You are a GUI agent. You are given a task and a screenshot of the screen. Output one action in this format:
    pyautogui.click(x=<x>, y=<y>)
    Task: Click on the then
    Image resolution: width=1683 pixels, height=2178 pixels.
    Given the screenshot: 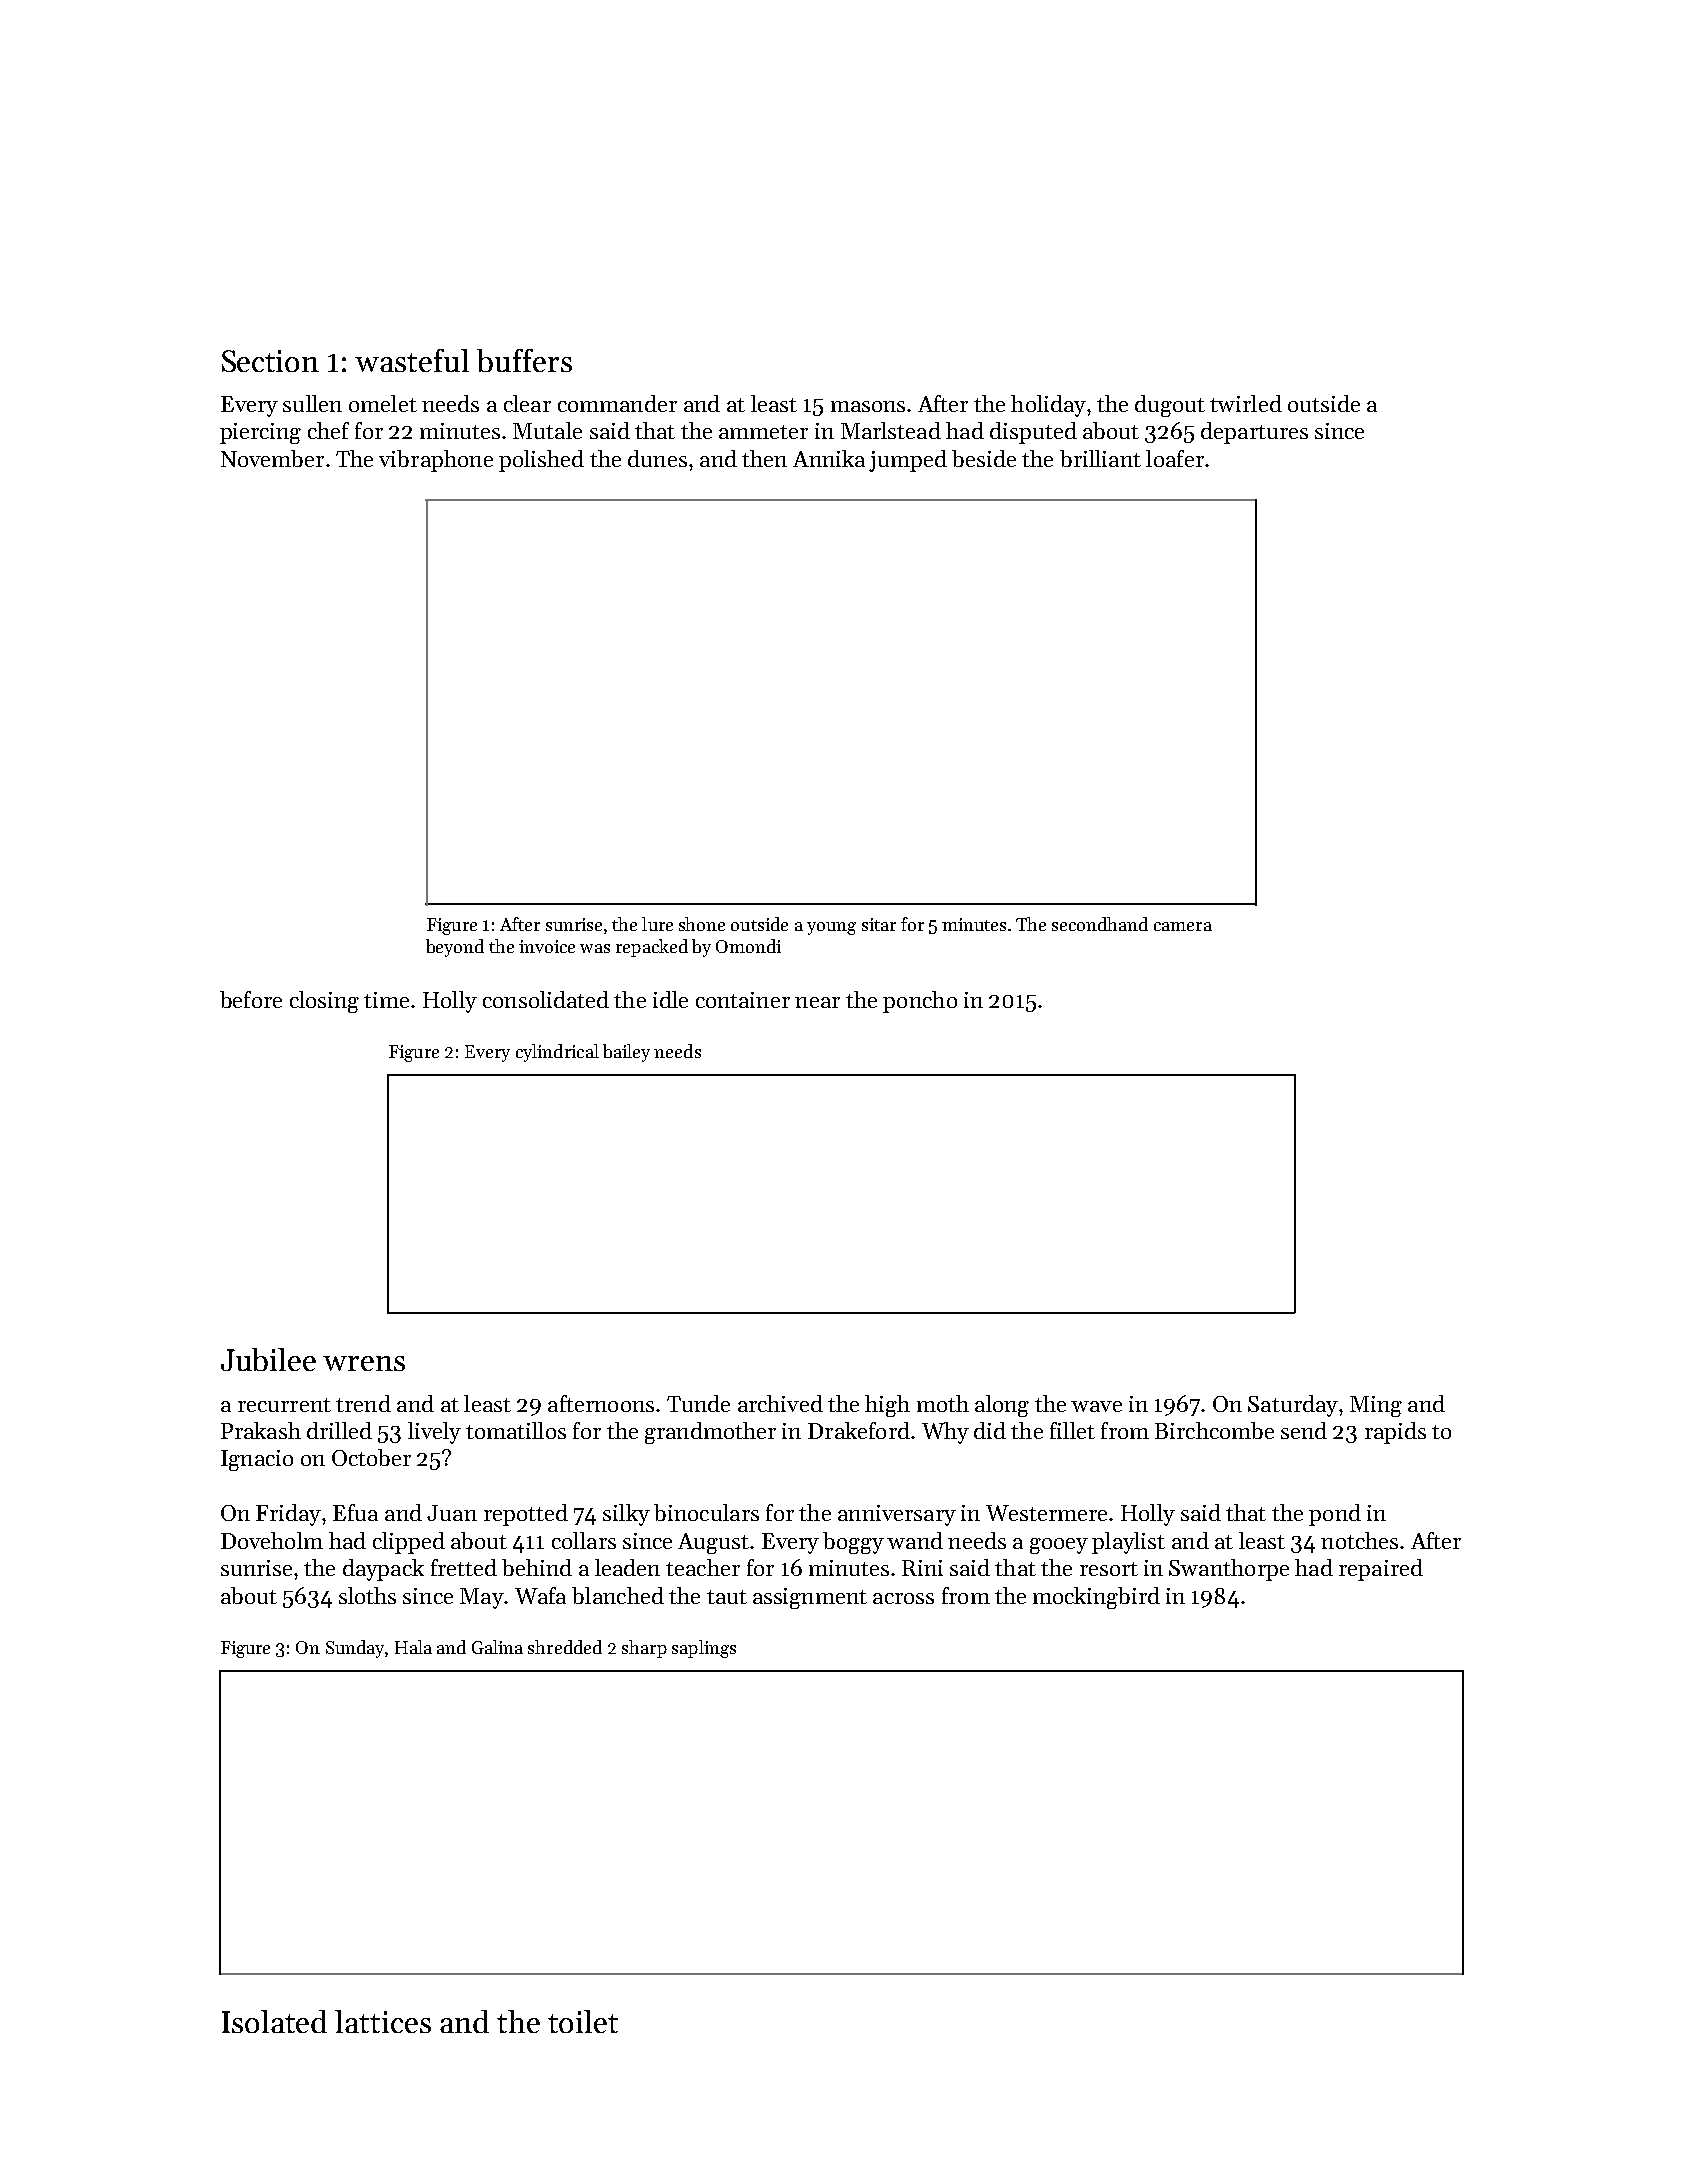 What is the action you would take?
    pyautogui.click(x=764, y=458)
